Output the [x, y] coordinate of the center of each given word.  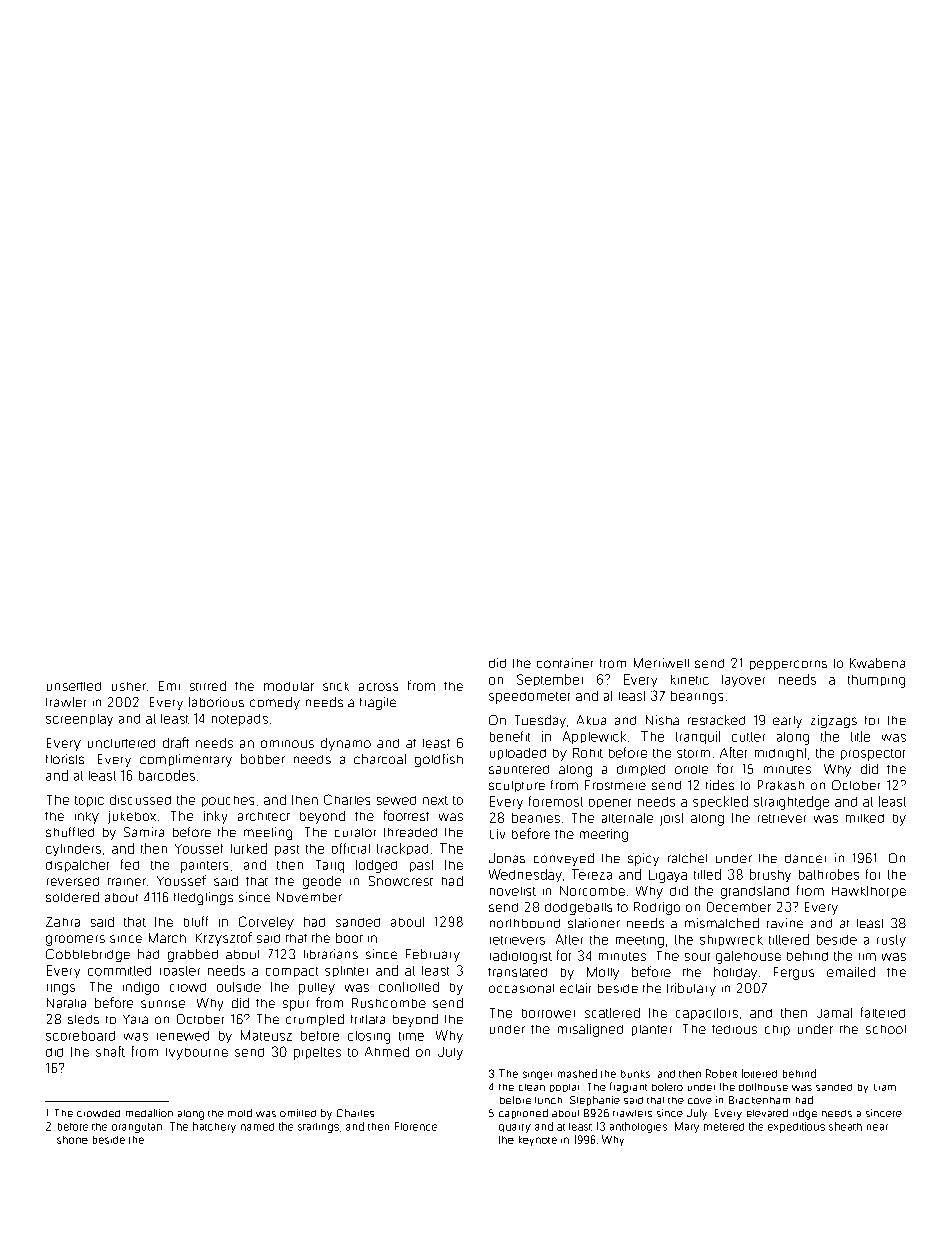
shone [72, 1140]
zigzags [834, 721]
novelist [513, 891]
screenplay [79, 720]
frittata [368, 1019]
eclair [575, 988]
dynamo [346, 744]
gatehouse [748, 957]
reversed [73, 881]
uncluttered [121, 743]
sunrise [163, 1004]
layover [743, 681]
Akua [591, 720]
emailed [851, 972]
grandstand [755, 892]
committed [119, 971]
